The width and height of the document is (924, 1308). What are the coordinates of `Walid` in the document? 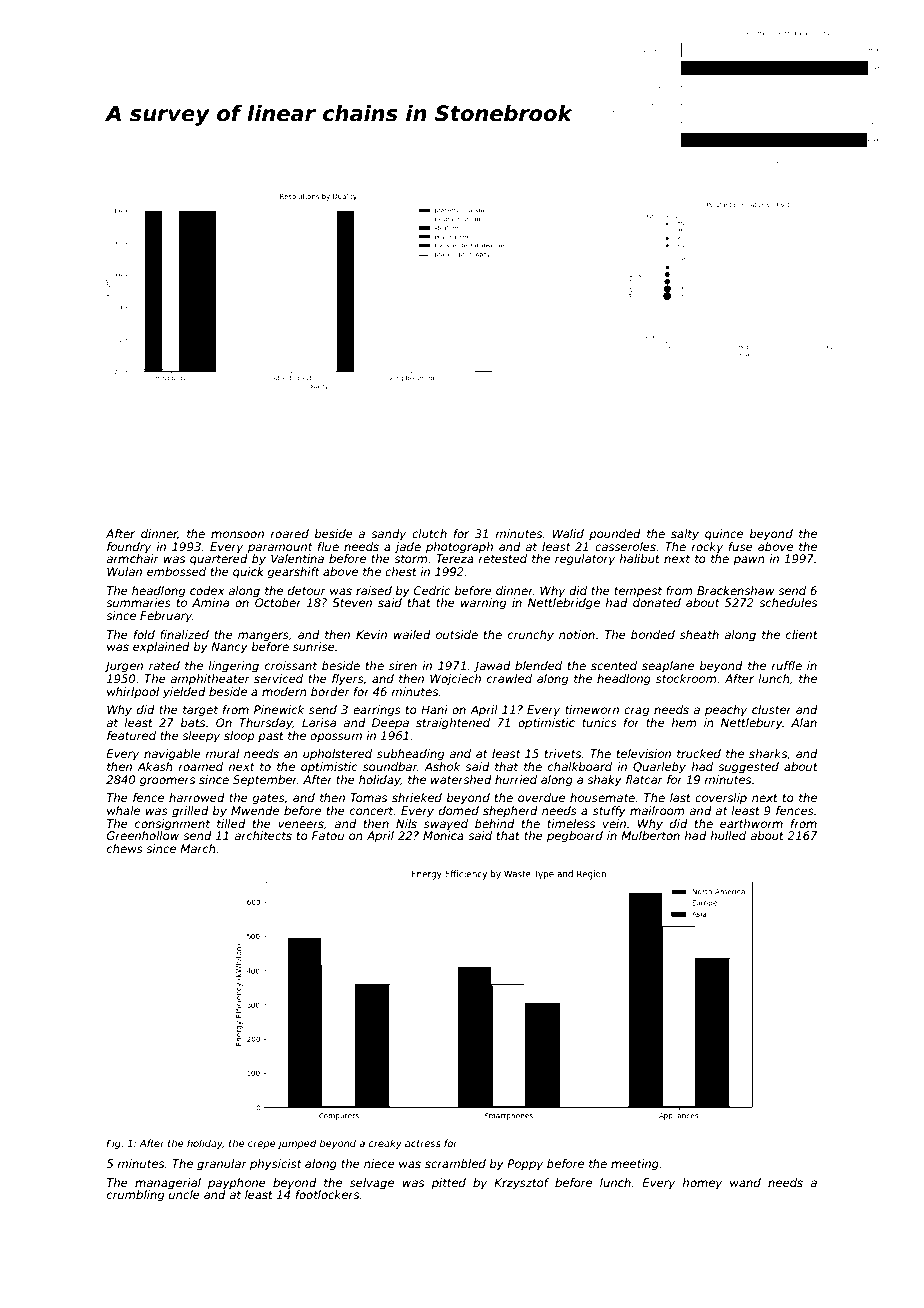 It's located at (568, 533).
